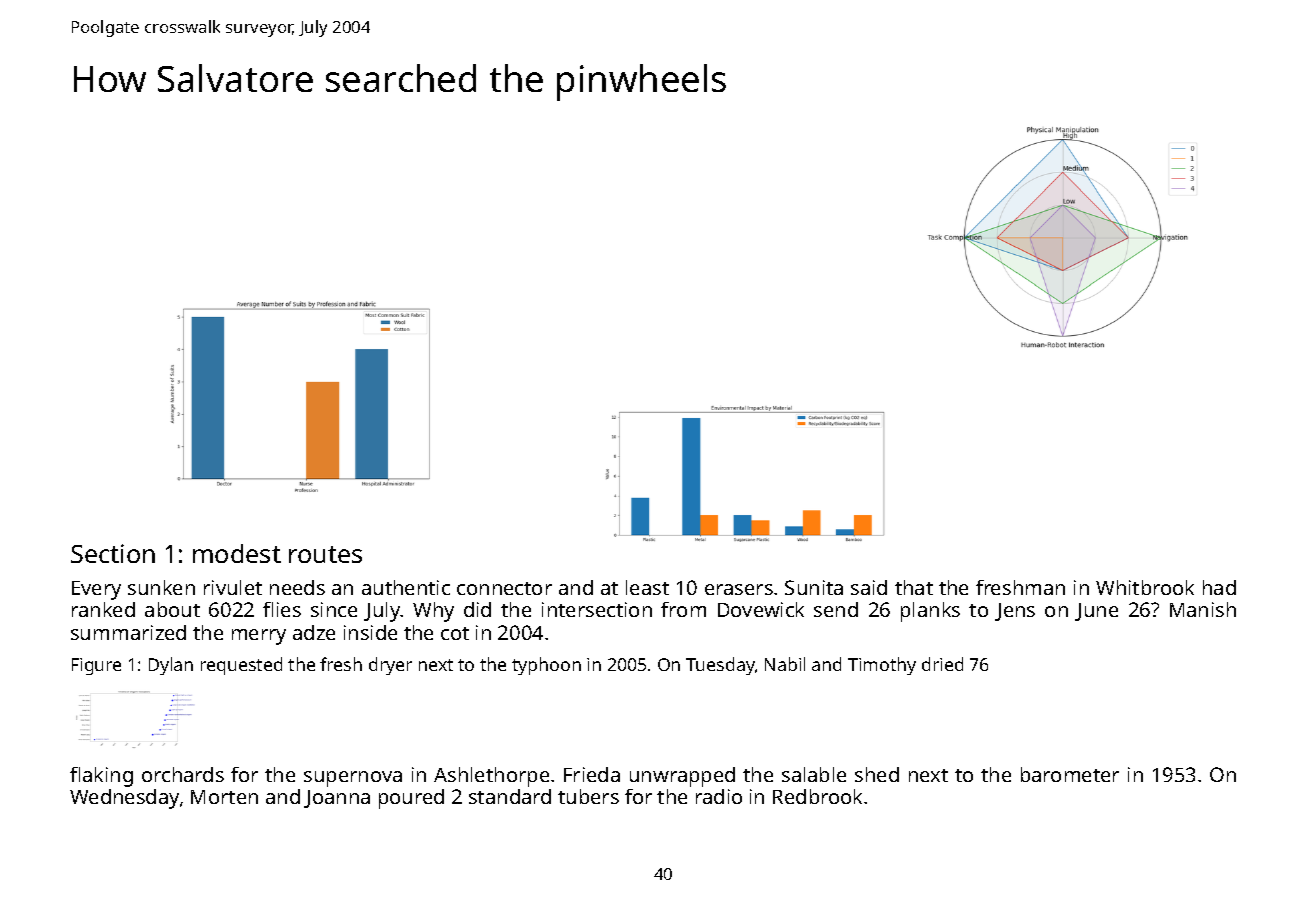 This screenshot has width=1308, height=924. I want to click on barometer, so click(1070, 774).
